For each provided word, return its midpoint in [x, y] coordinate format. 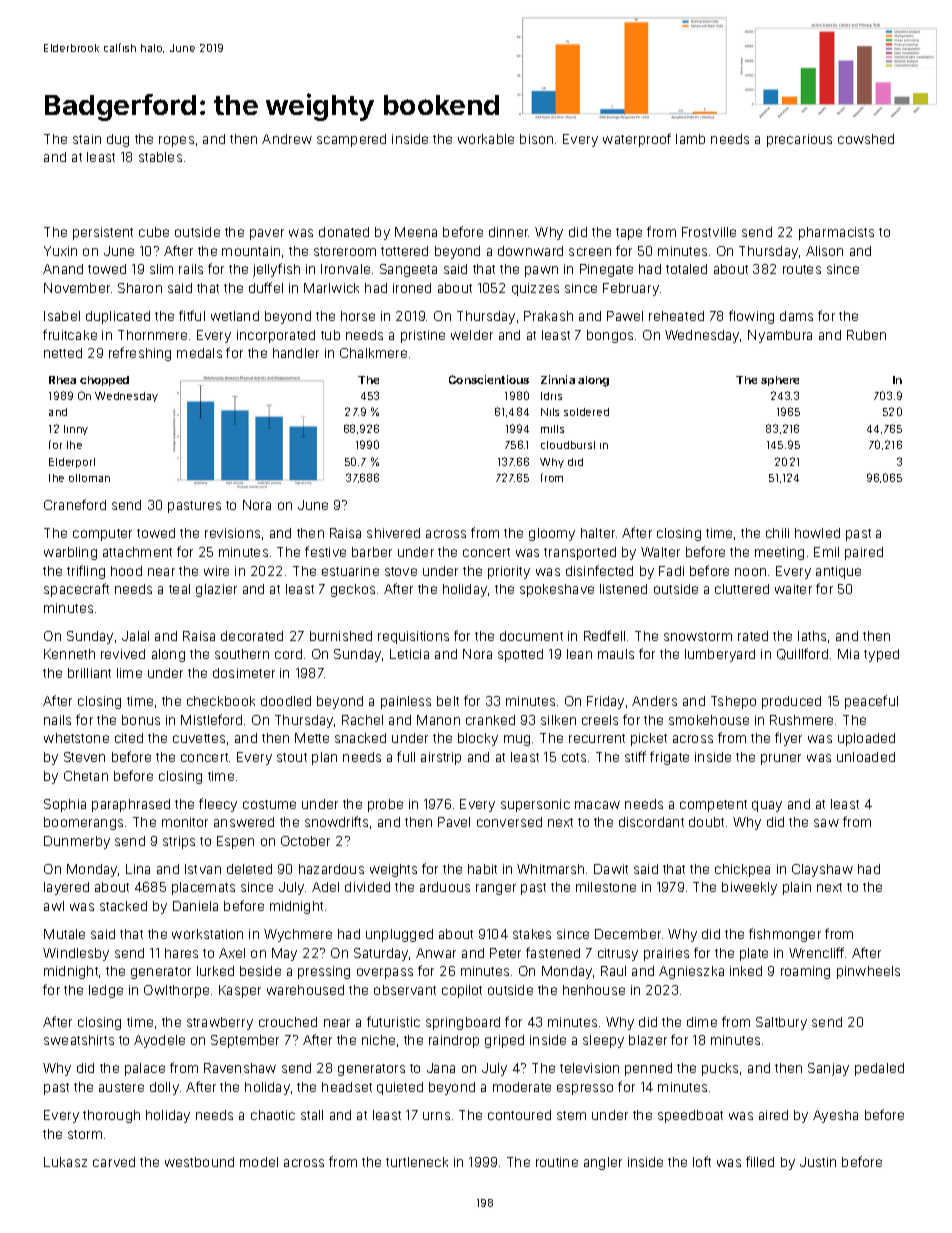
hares [181, 953]
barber [372, 552]
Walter [660, 552]
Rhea [62, 380]
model [259, 1162]
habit [482, 869]
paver [267, 234]
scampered [351, 140]
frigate [669, 758]
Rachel [362, 720]
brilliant [89, 673]
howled [817, 533]
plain [797, 888]
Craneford [75, 504]
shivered [393, 533]
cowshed [866, 139]
